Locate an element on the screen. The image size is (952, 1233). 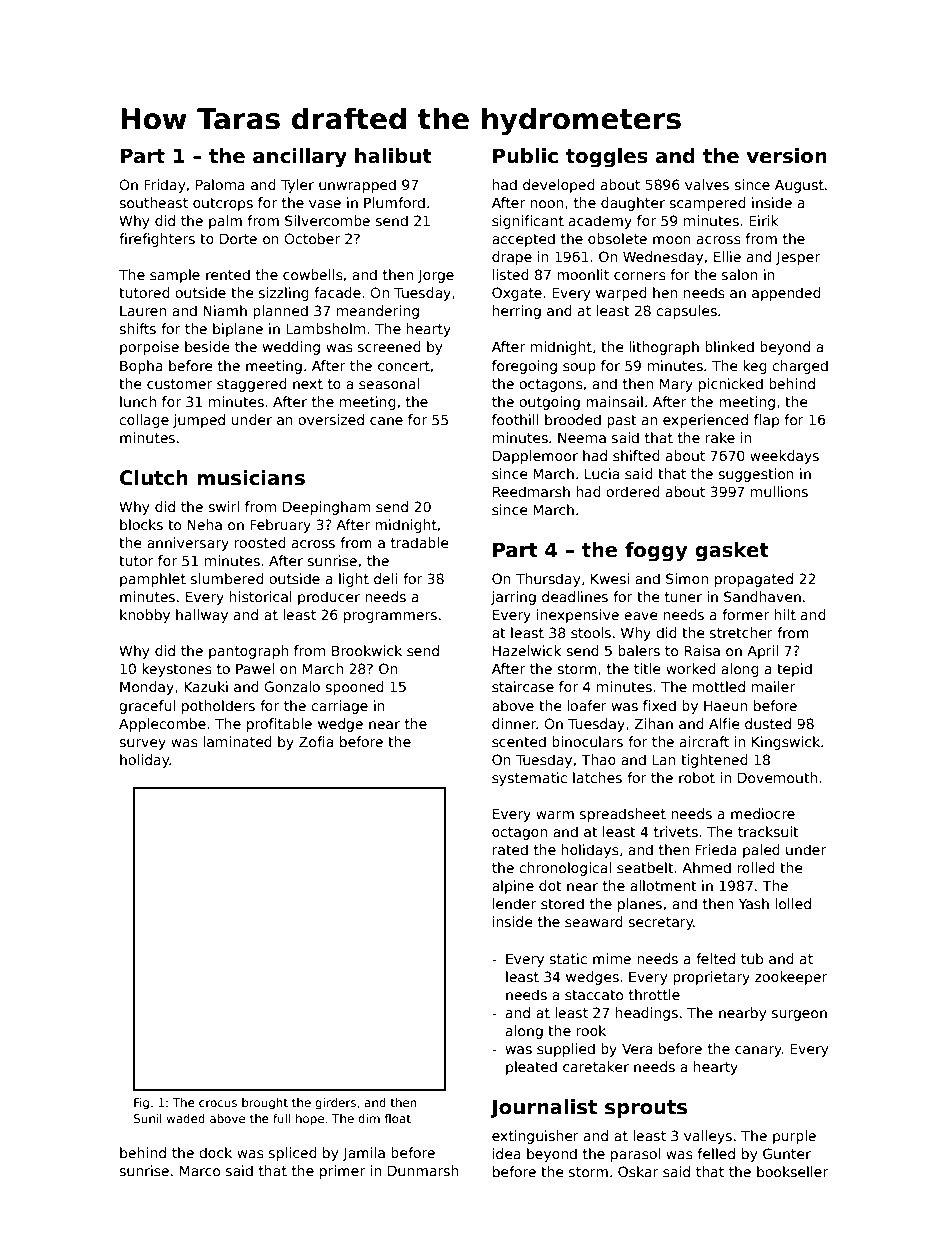
survey is located at coordinates (142, 744).
